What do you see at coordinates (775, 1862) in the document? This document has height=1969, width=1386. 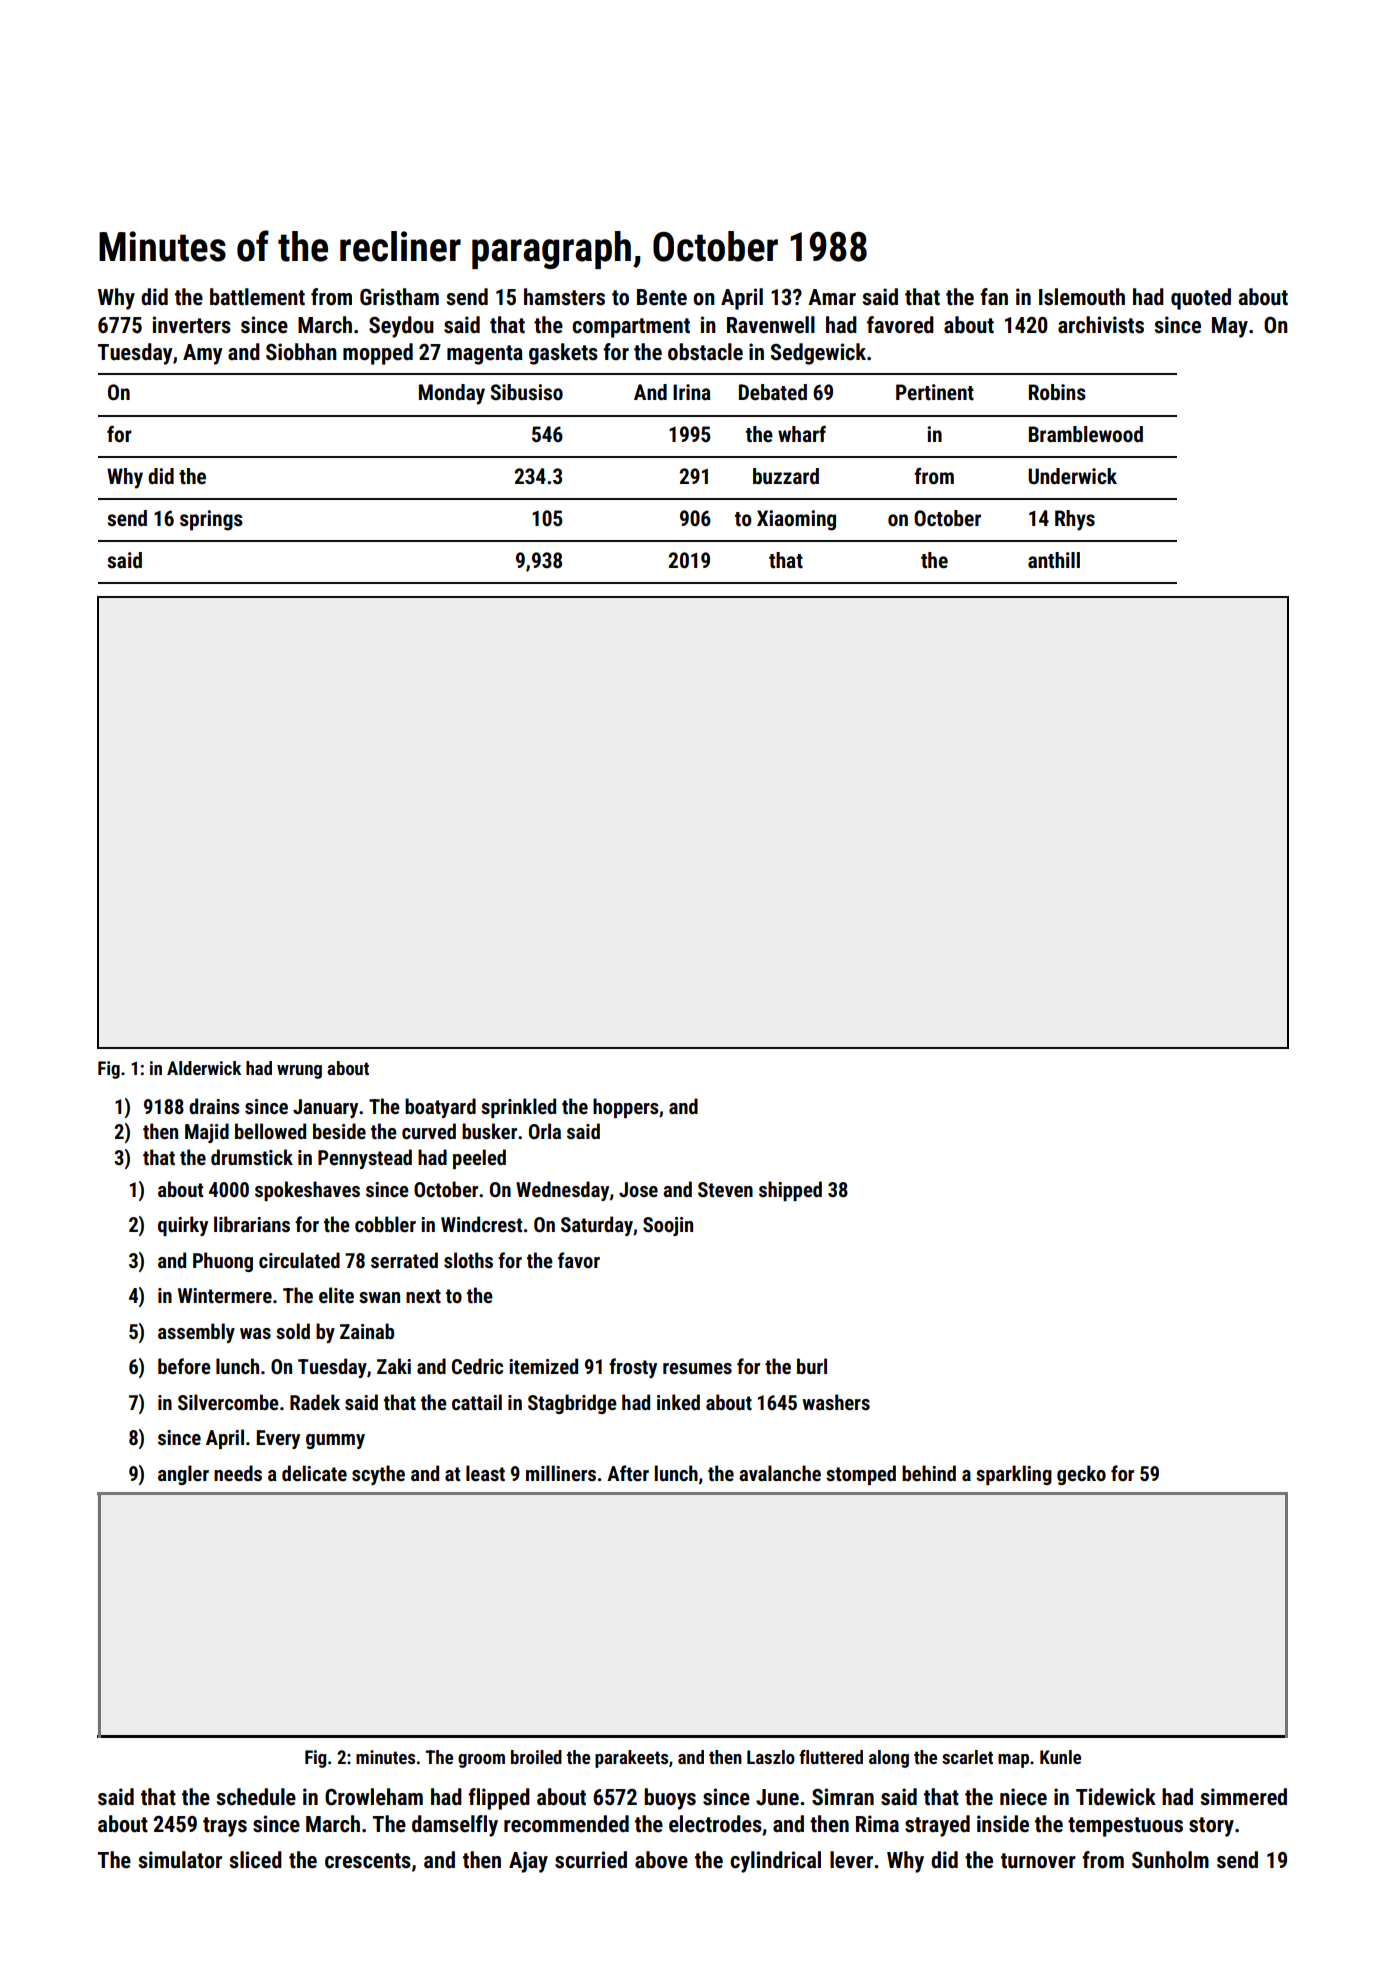 I see `cylindrical` at bounding box center [775, 1862].
